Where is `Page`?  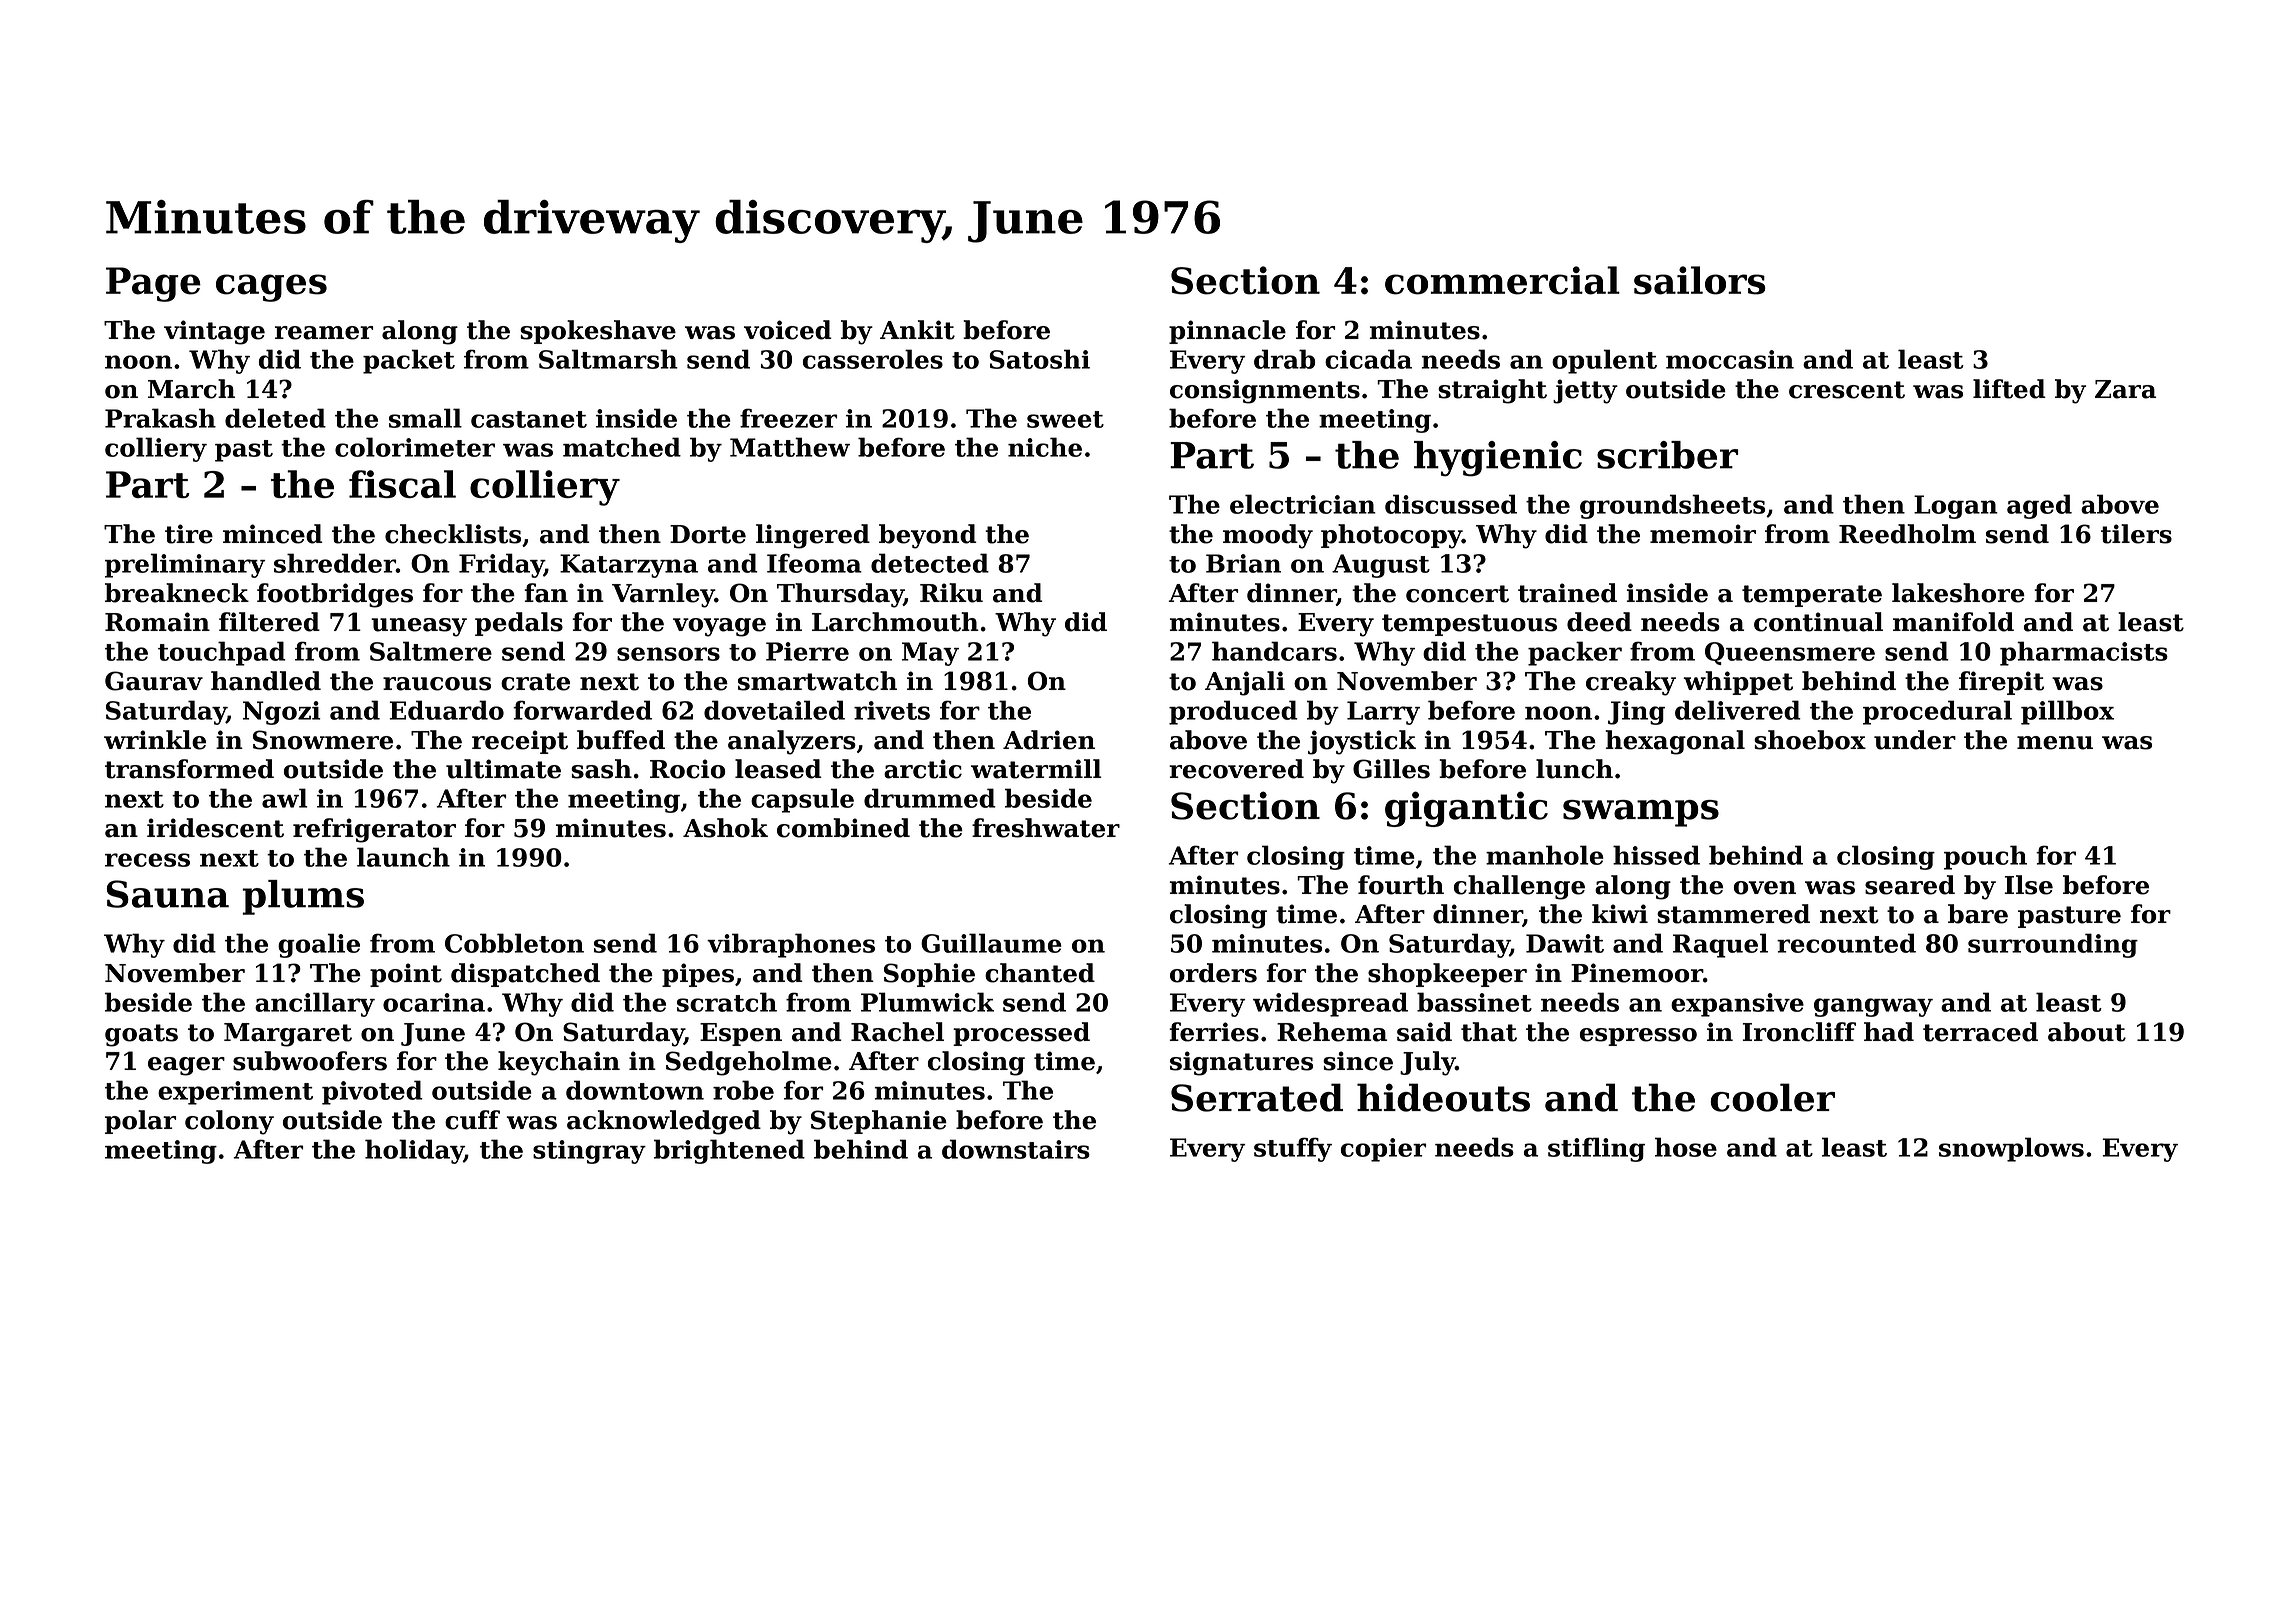 Page is located at coordinates (153, 284).
